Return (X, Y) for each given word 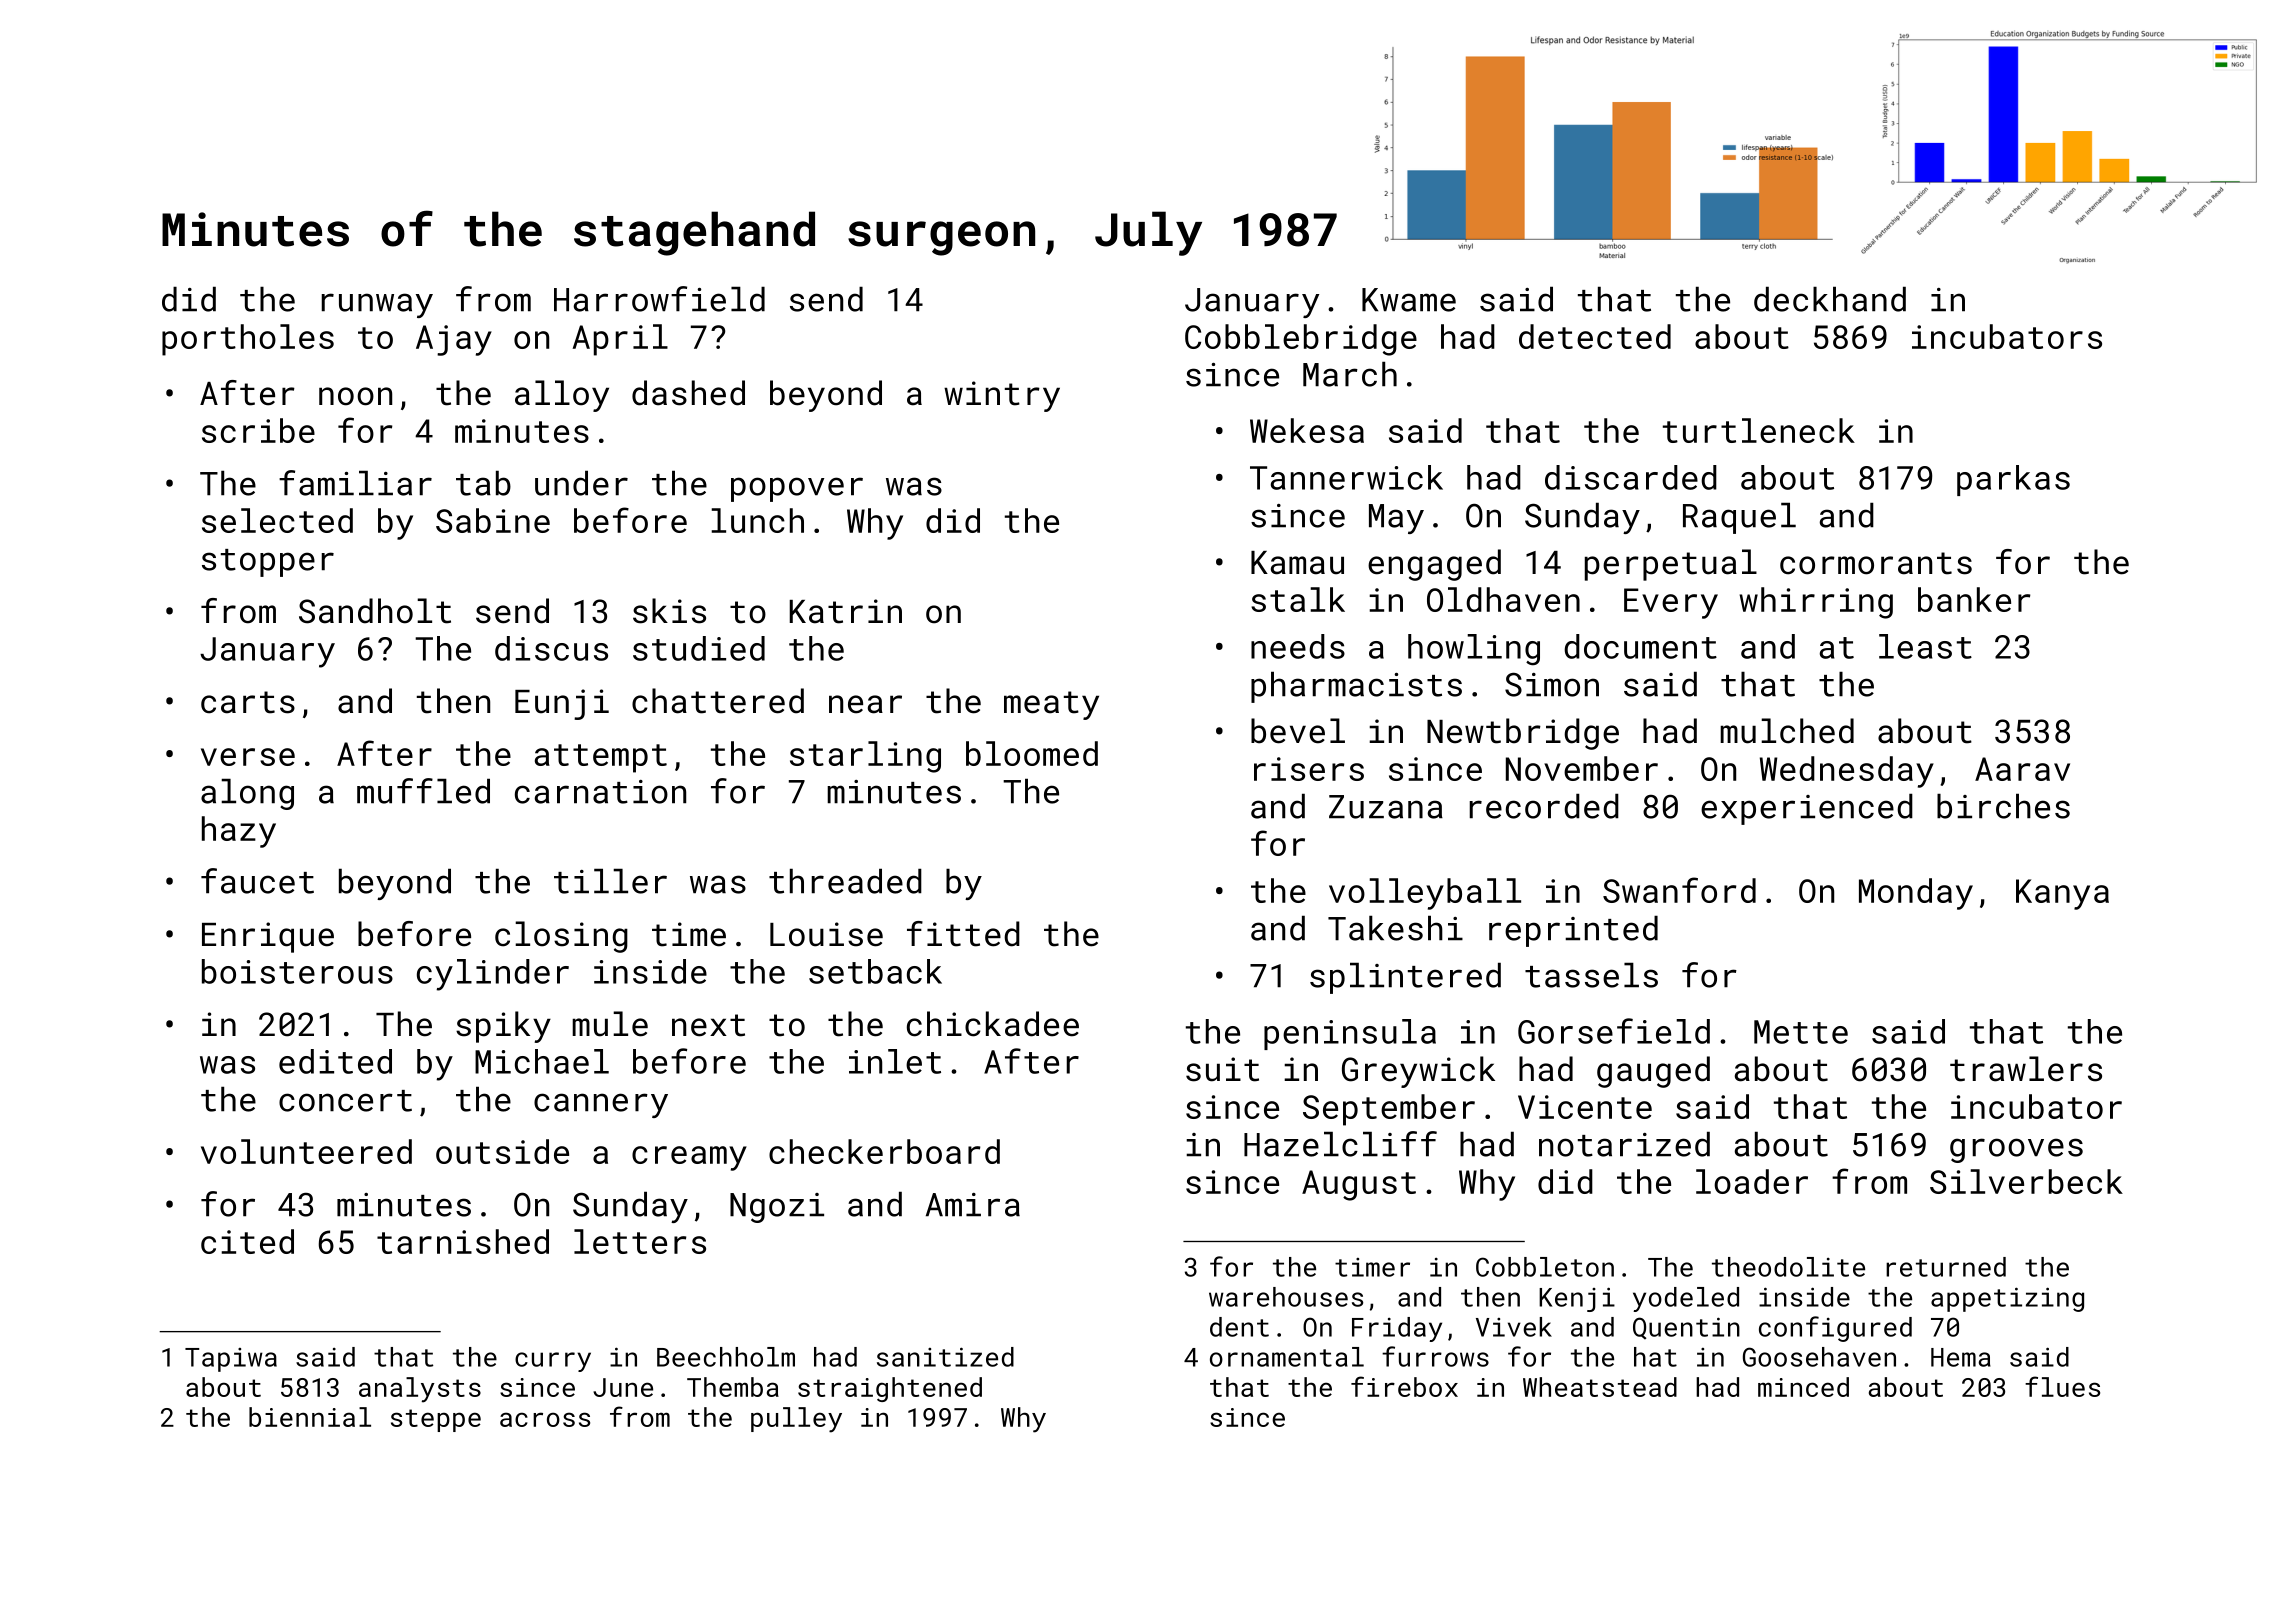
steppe (436, 1420)
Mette (1801, 1032)
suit (1222, 1069)
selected (277, 520)
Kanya (2062, 894)
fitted (963, 934)
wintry (1002, 396)
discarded (1631, 477)
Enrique (268, 937)
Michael (542, 1061)
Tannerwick (1346, 477)
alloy (562, 396)
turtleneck (1759, 430)
